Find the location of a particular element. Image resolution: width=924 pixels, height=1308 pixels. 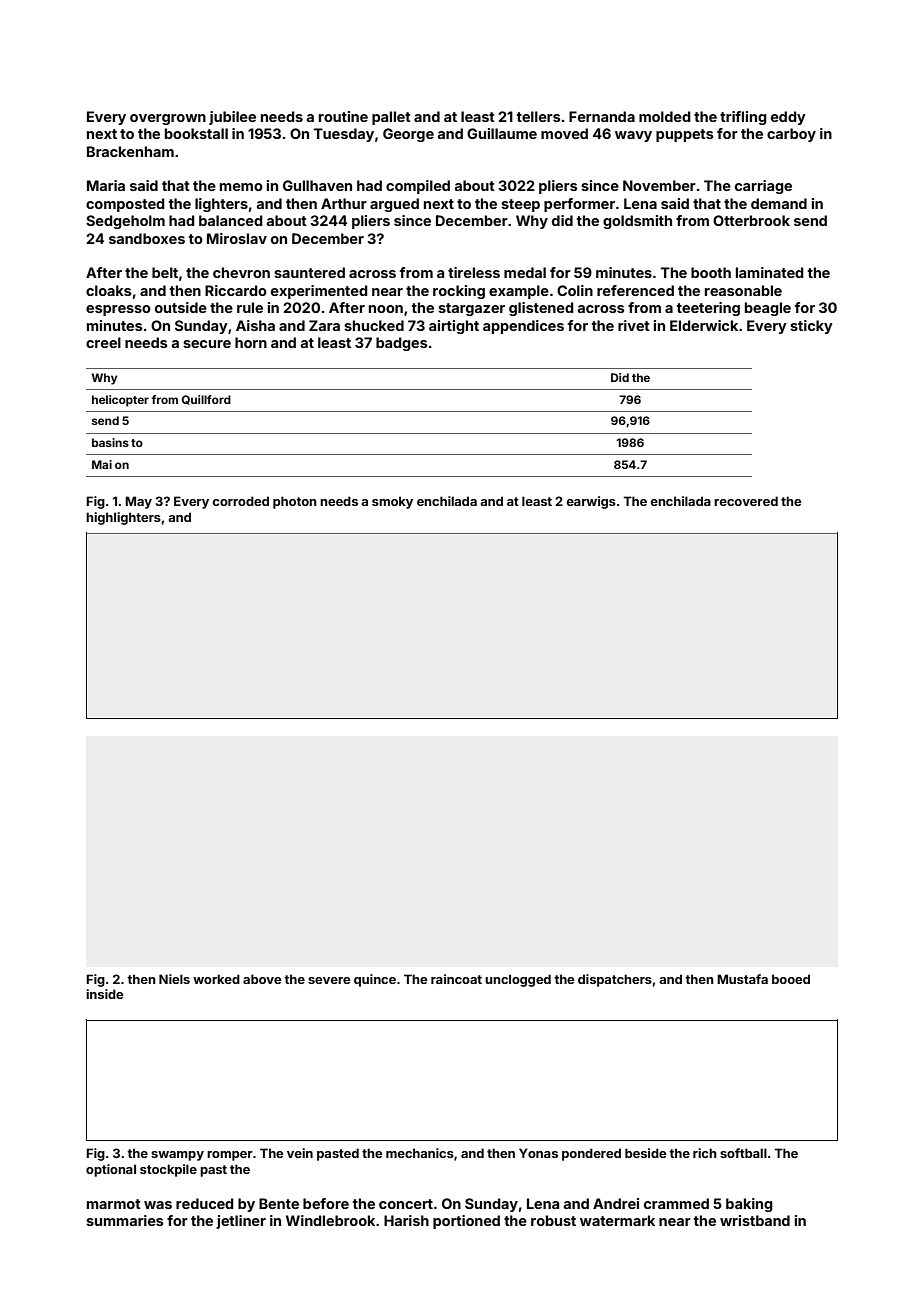

steep is located at coordinates (520, 205).
